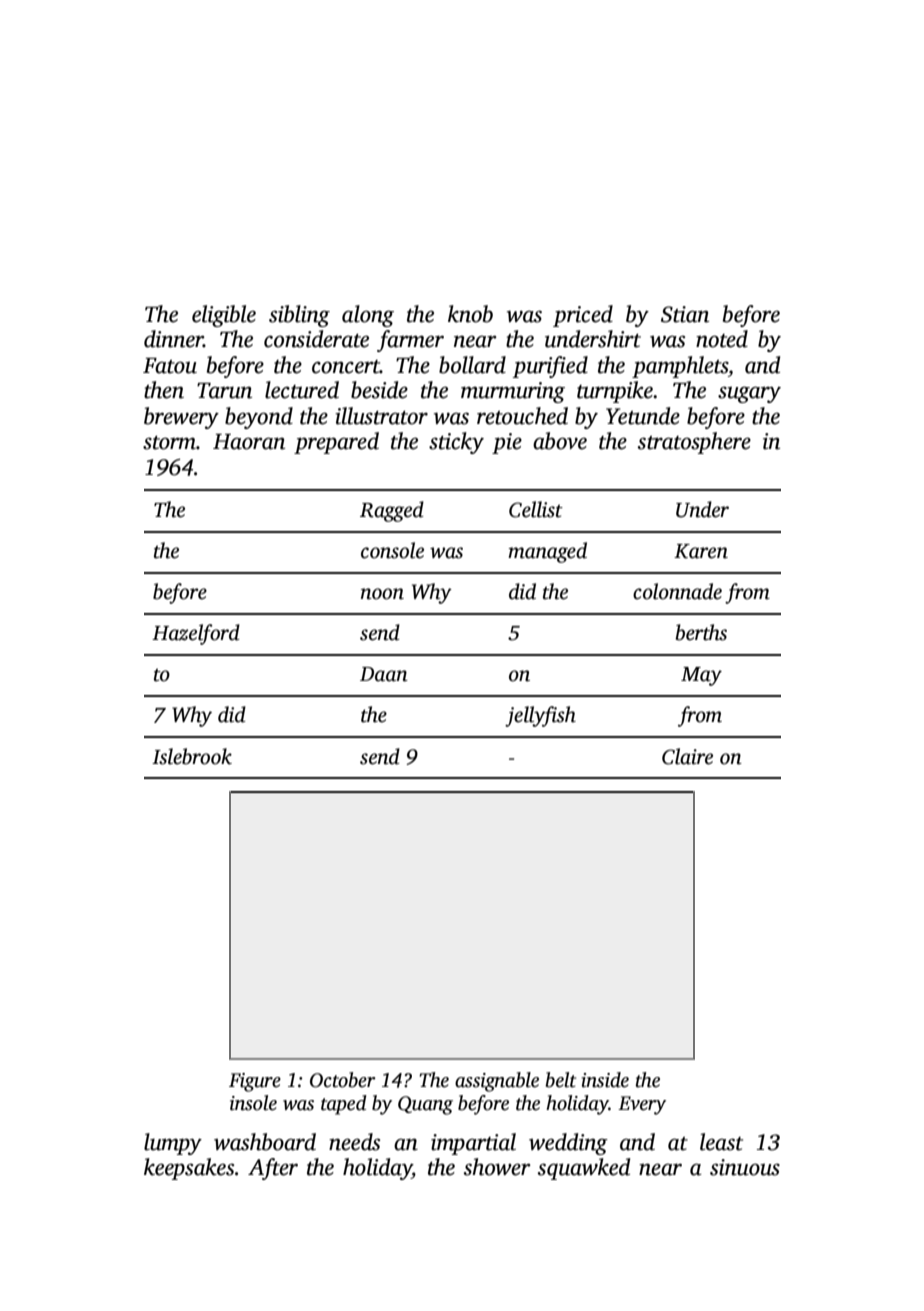  What do you see at coordinates (605, 1080) in the page?
I see `inside` at bounding box center [605, 1080].
